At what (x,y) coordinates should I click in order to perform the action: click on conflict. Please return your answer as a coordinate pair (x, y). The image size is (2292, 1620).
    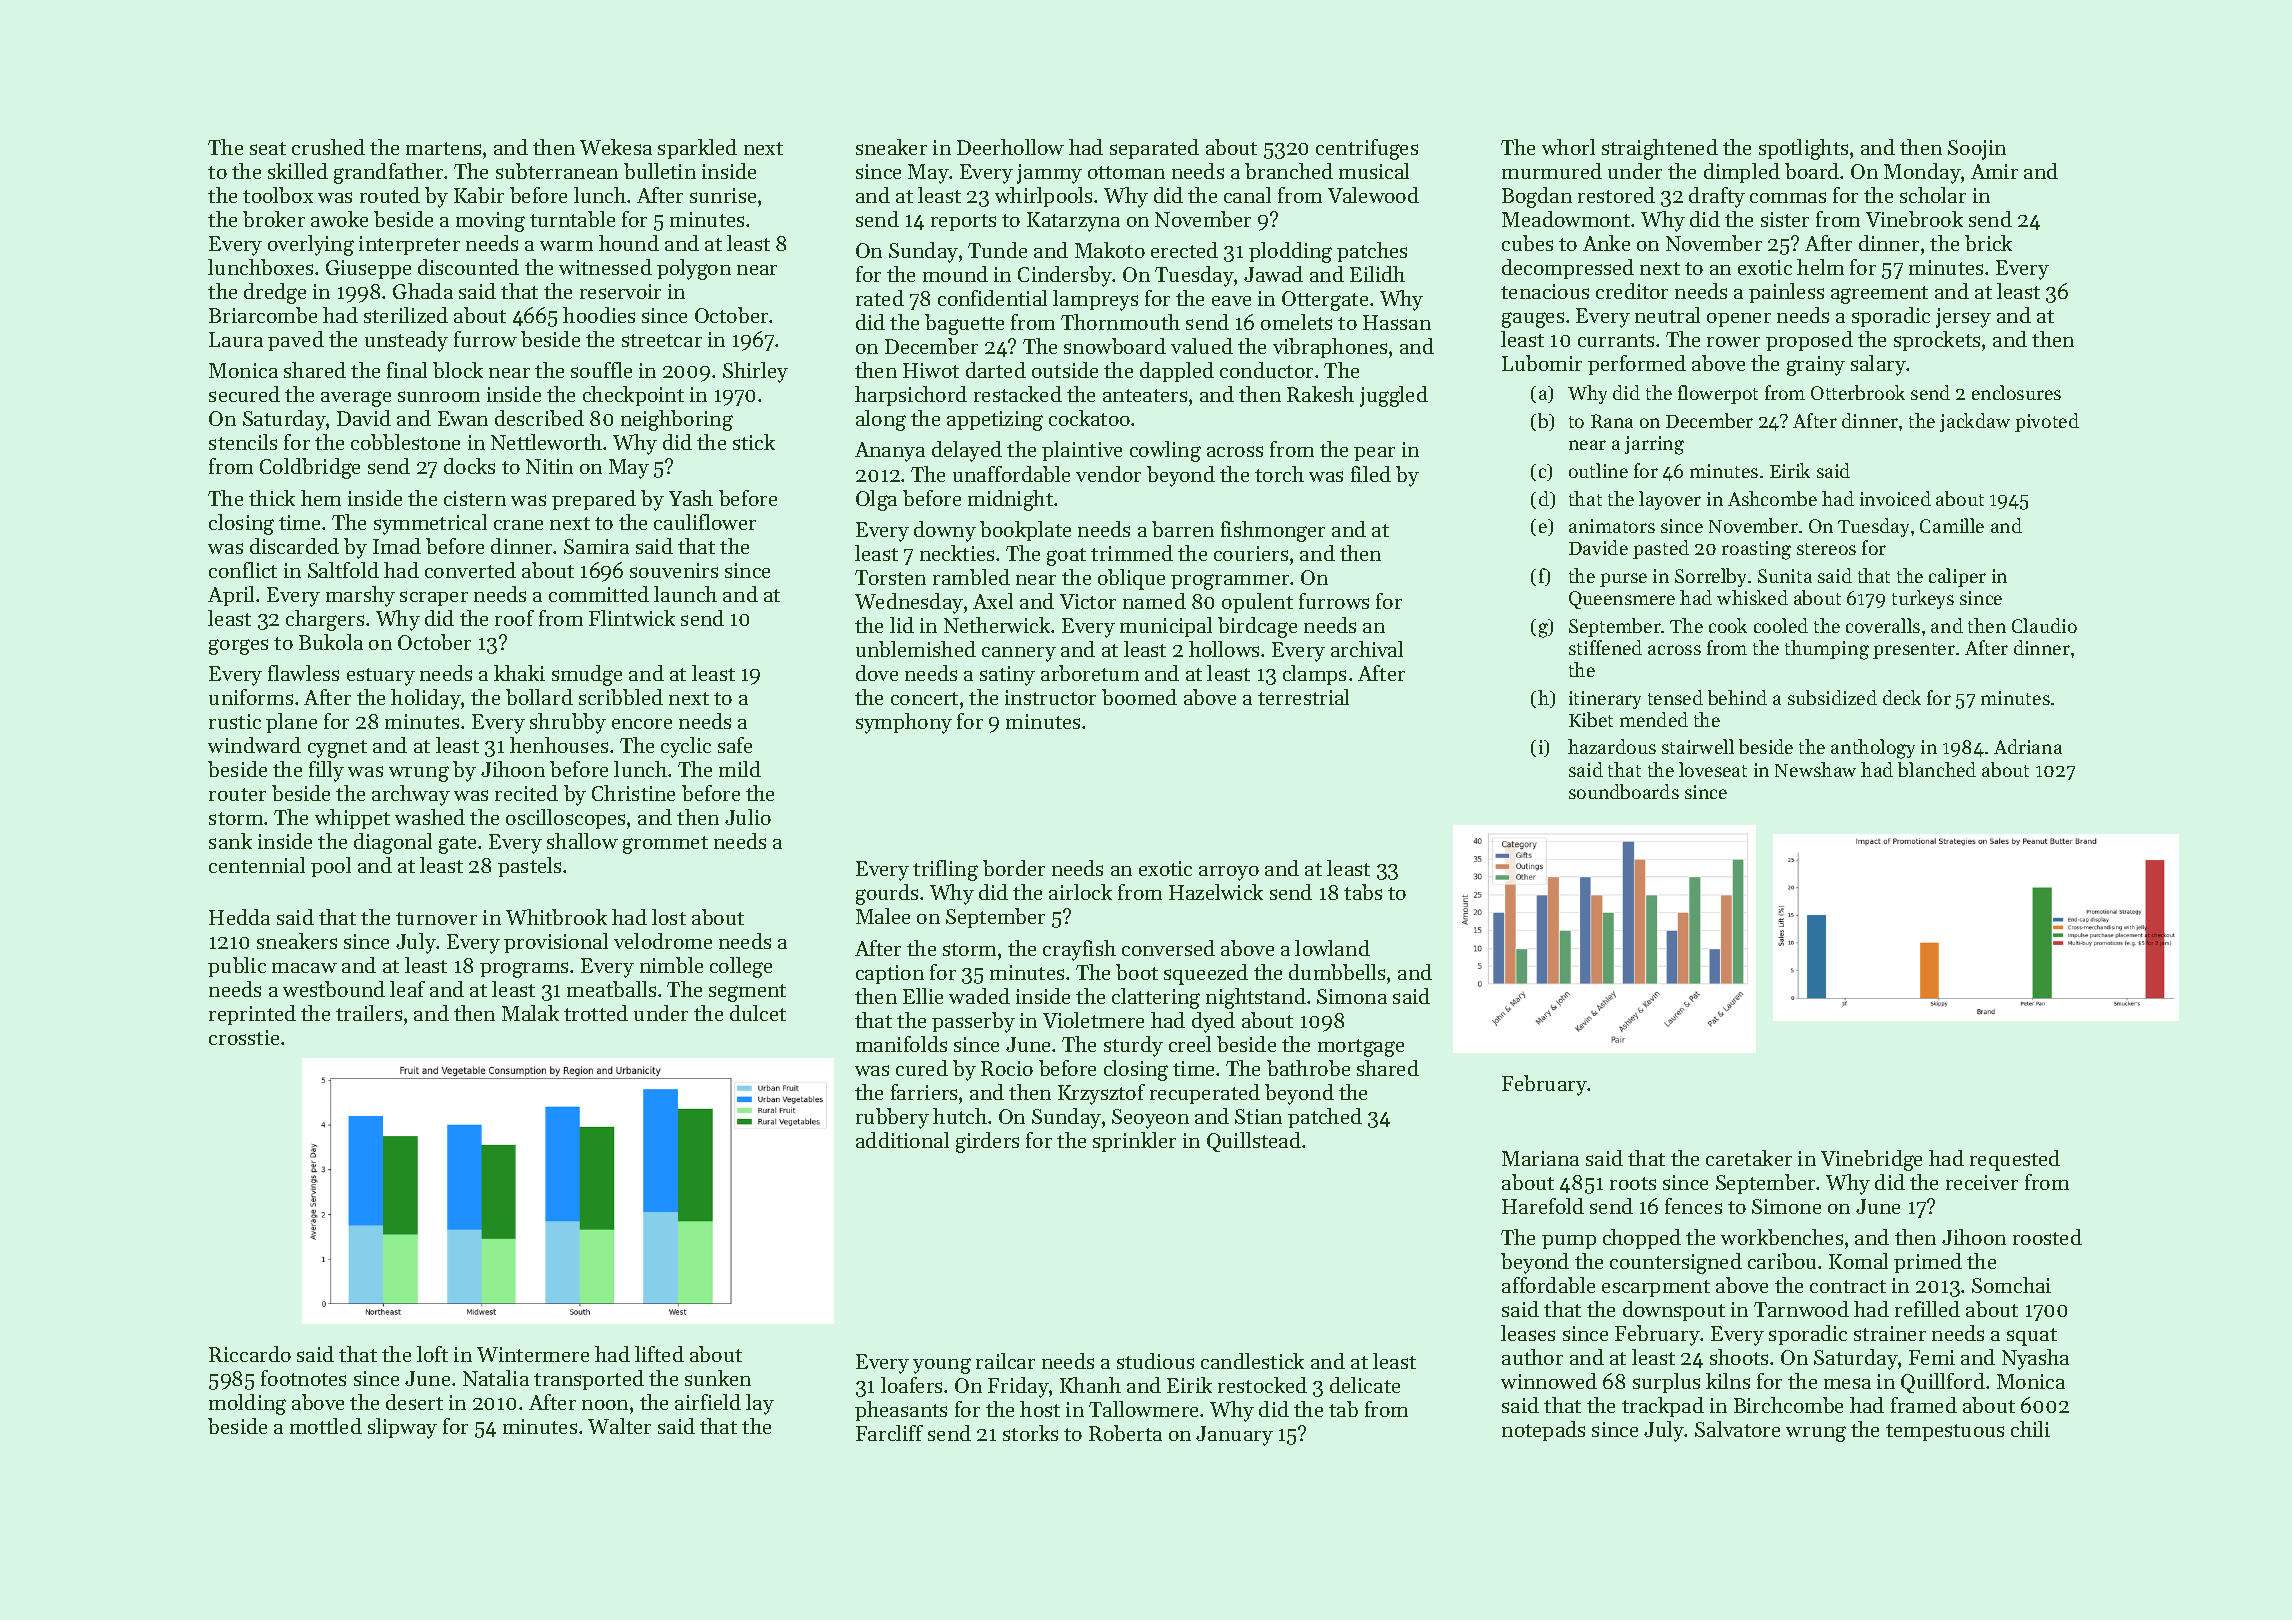
    Looking at the image, I should click on (243, 570).
